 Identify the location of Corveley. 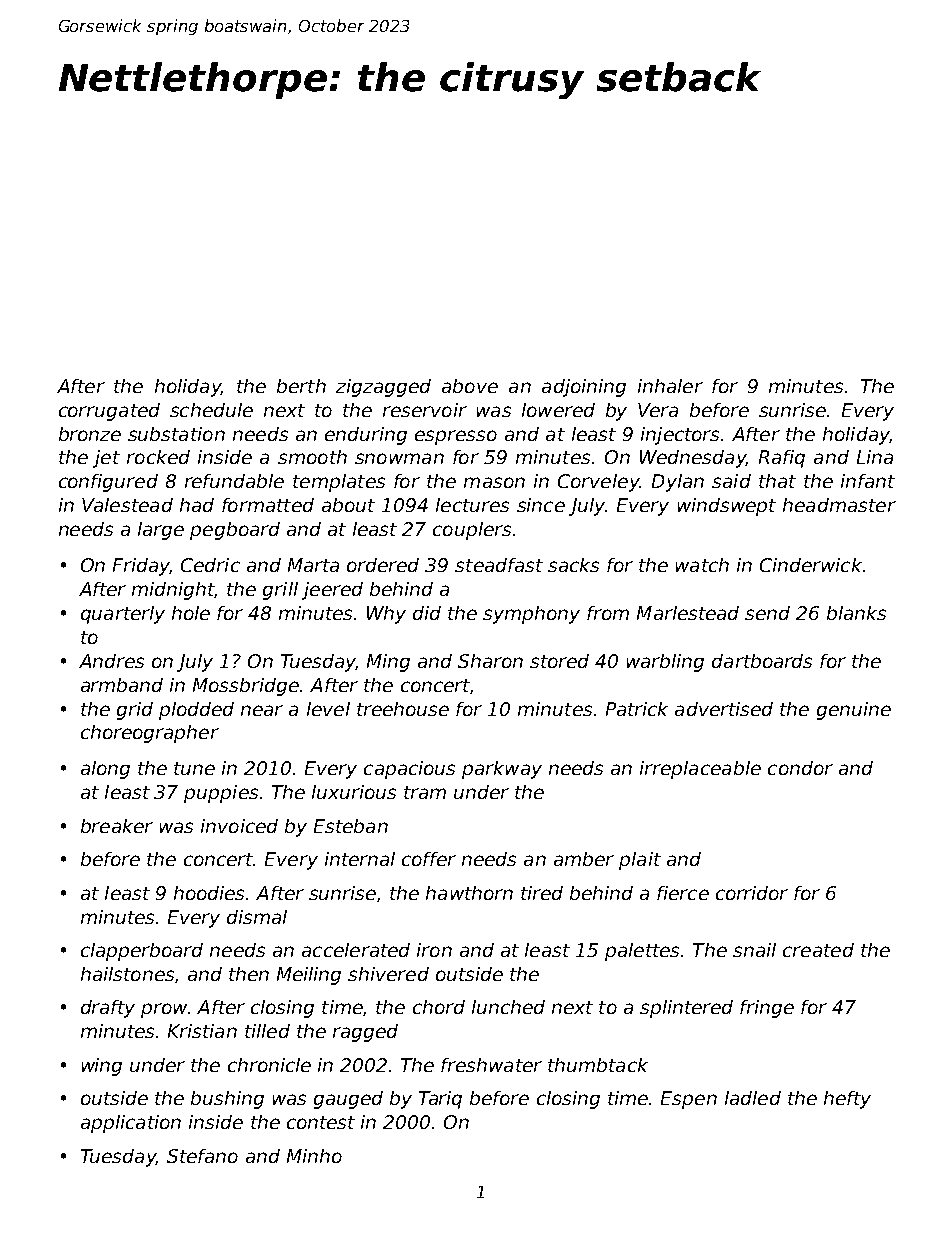
(599, 483).
